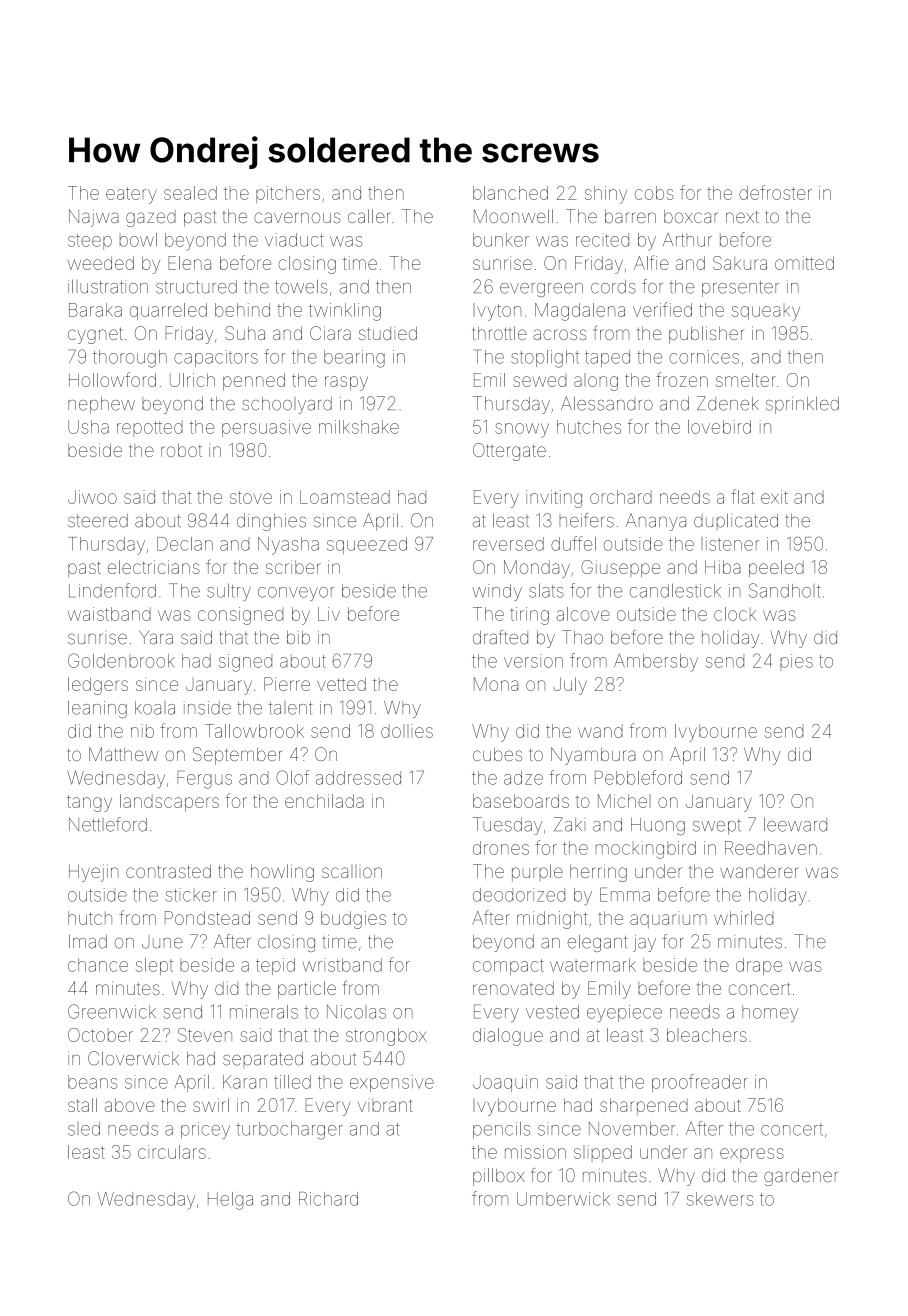 This screenshot has height=1316, width=908. Describe the element at coordinates (607, 403) in the screenshot. I see `Alessandro` at that location.
